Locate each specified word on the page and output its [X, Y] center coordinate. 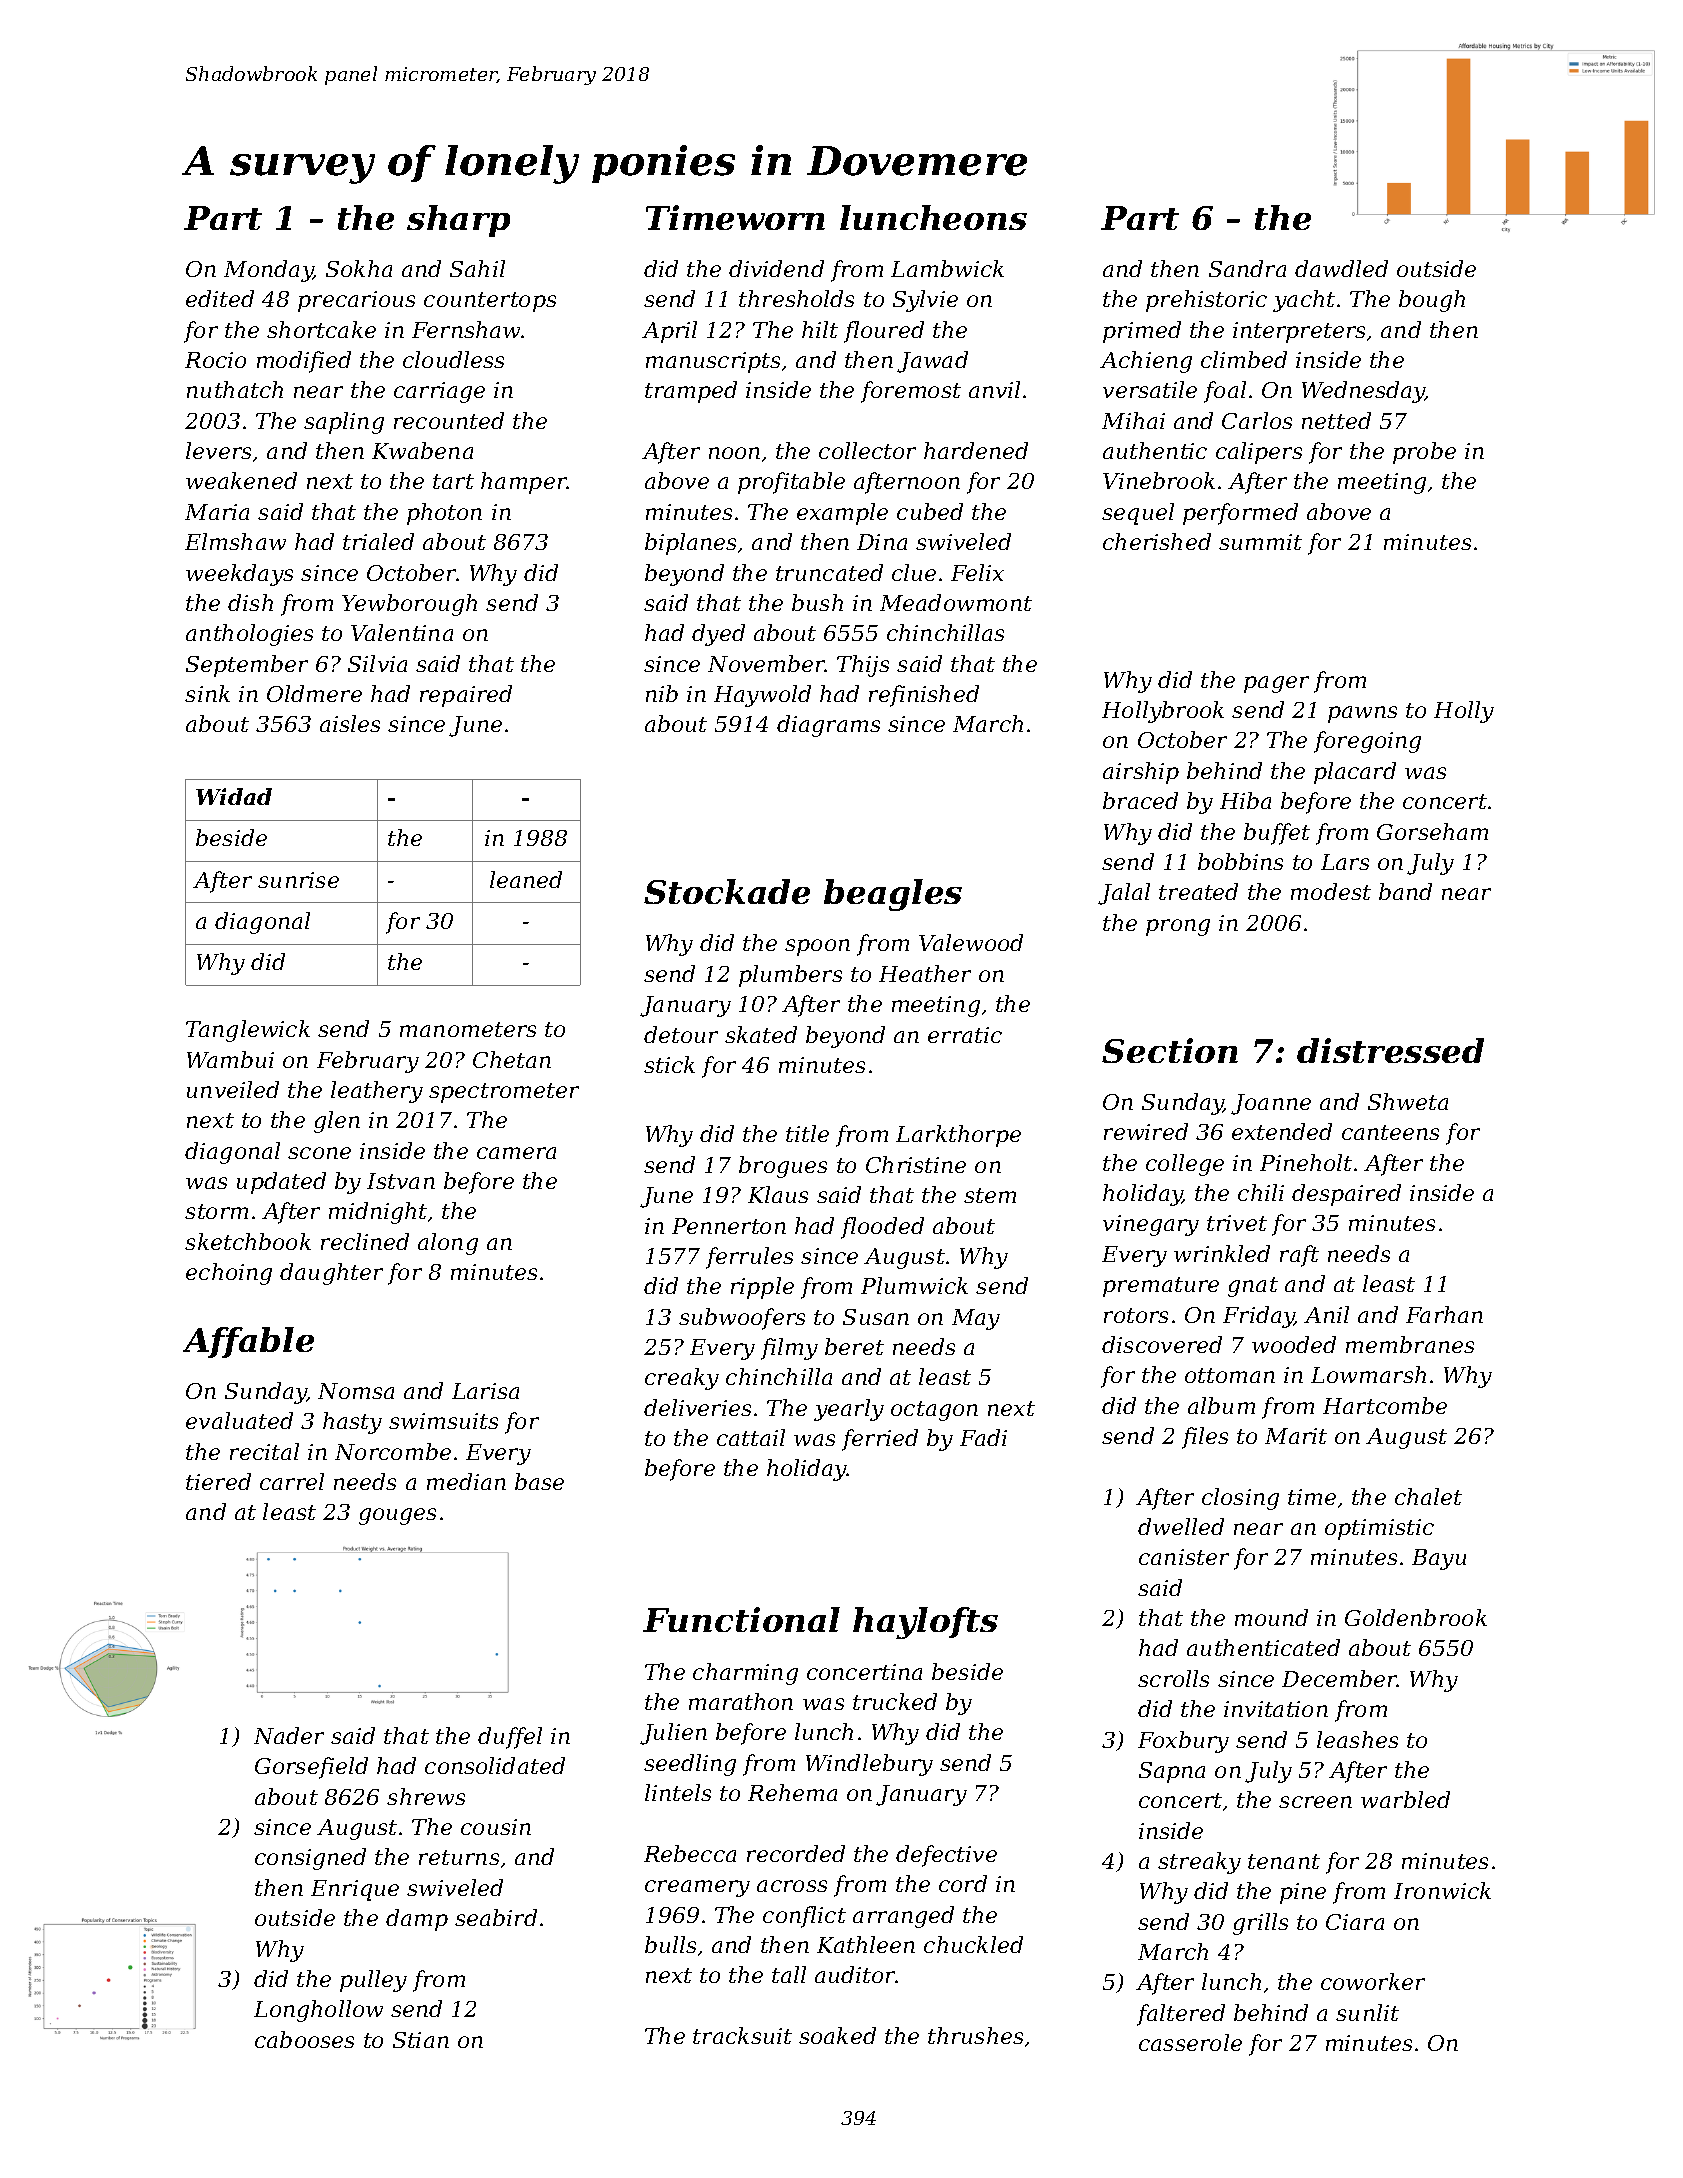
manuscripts [713, 362]
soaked [837, 2035]
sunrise [298, 880]
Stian [421, 2040]
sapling [344, 423]
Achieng [1146, 362]
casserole [1190, 2042]
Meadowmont [956, 602]
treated [1198, 891]
